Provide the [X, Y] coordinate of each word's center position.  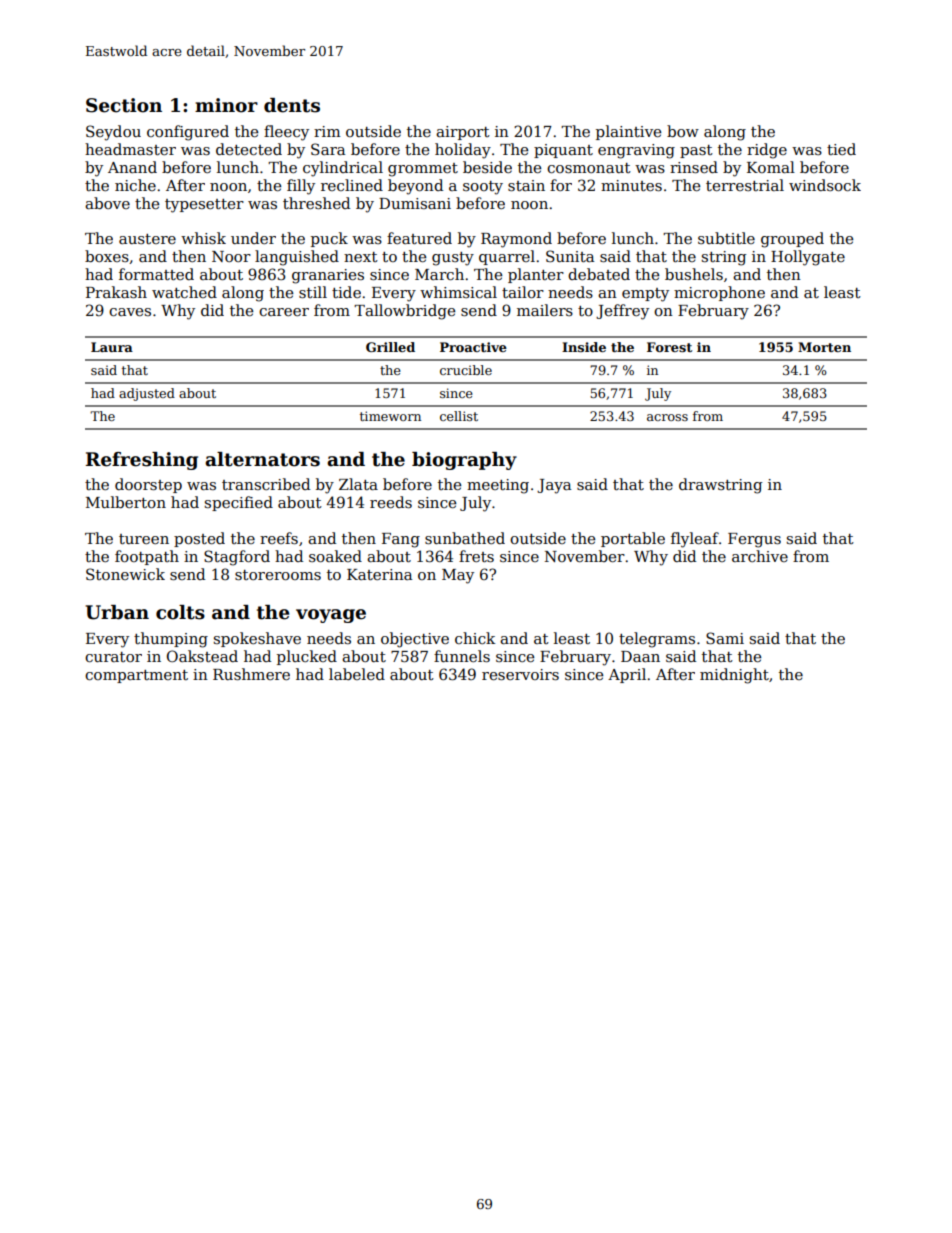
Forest [669, 347]
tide [346, 292]
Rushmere [251, 674]
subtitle [726, 238]
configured [188, 133]
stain [526, 185]
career [284, 312]
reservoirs [520, 674]
